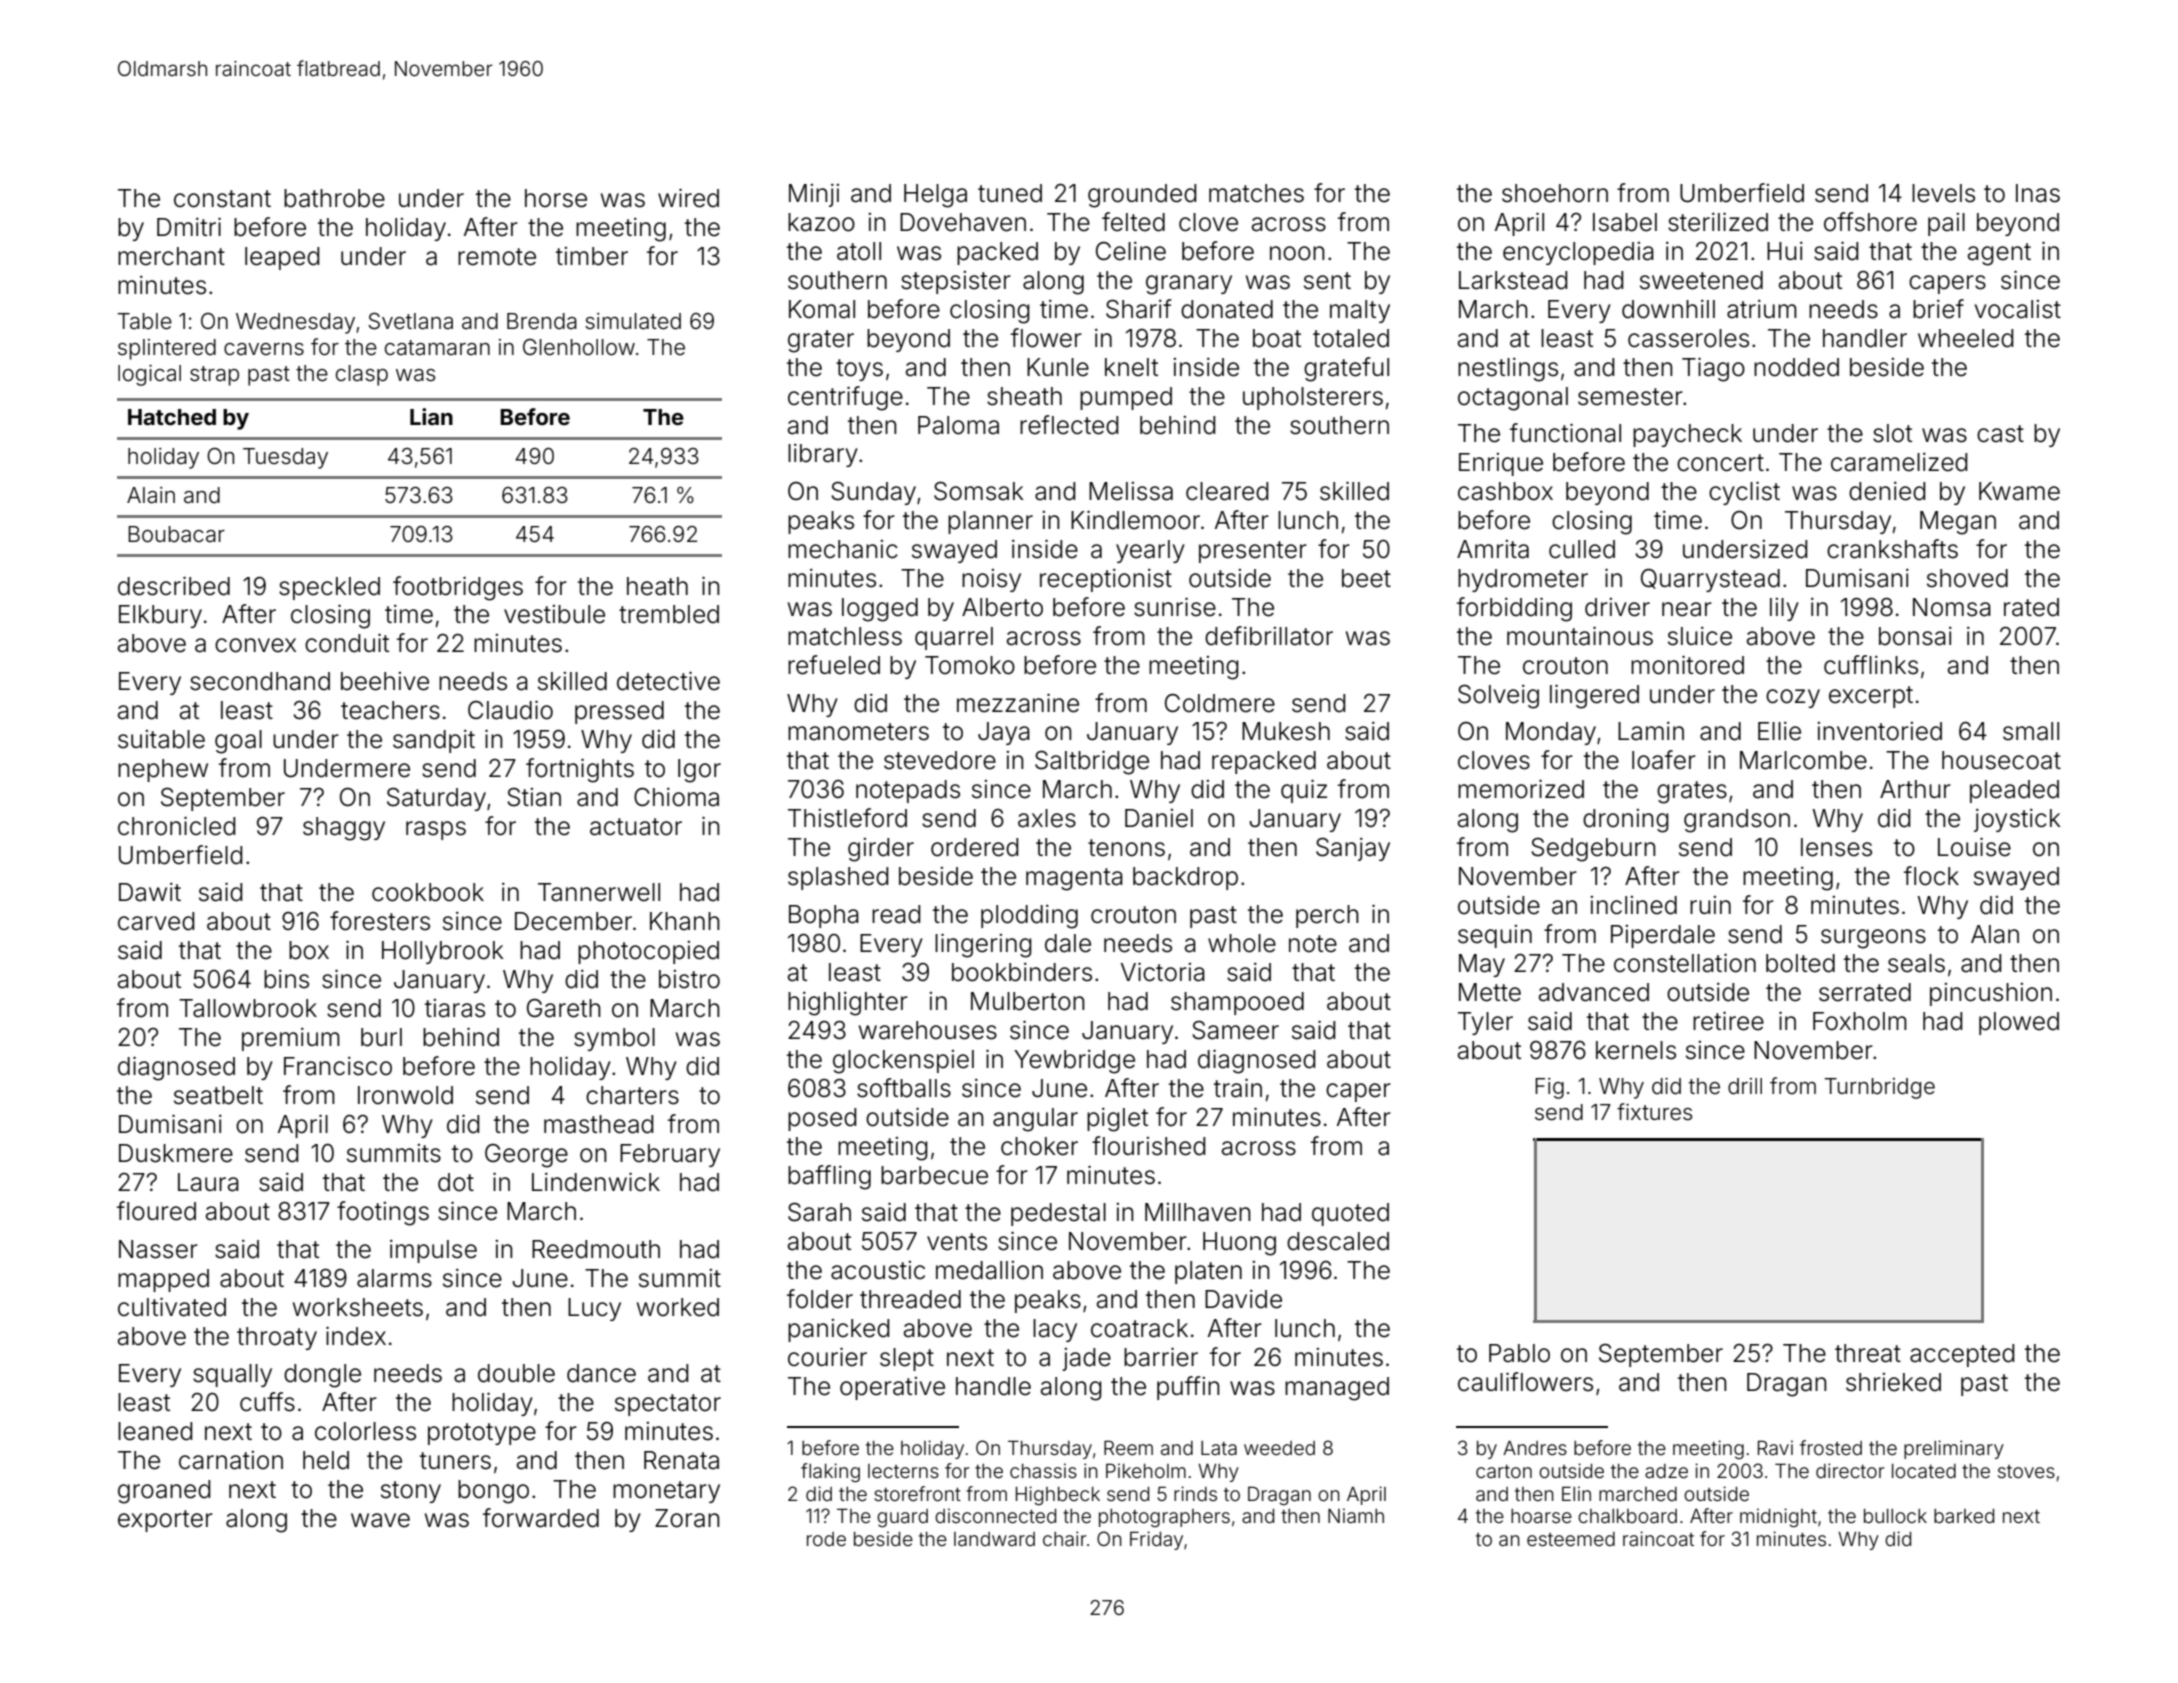 This document has height=1683, width=2178. Describe the element at coordinates (847, 818) in the document. I see `Thistleford` at that location.
